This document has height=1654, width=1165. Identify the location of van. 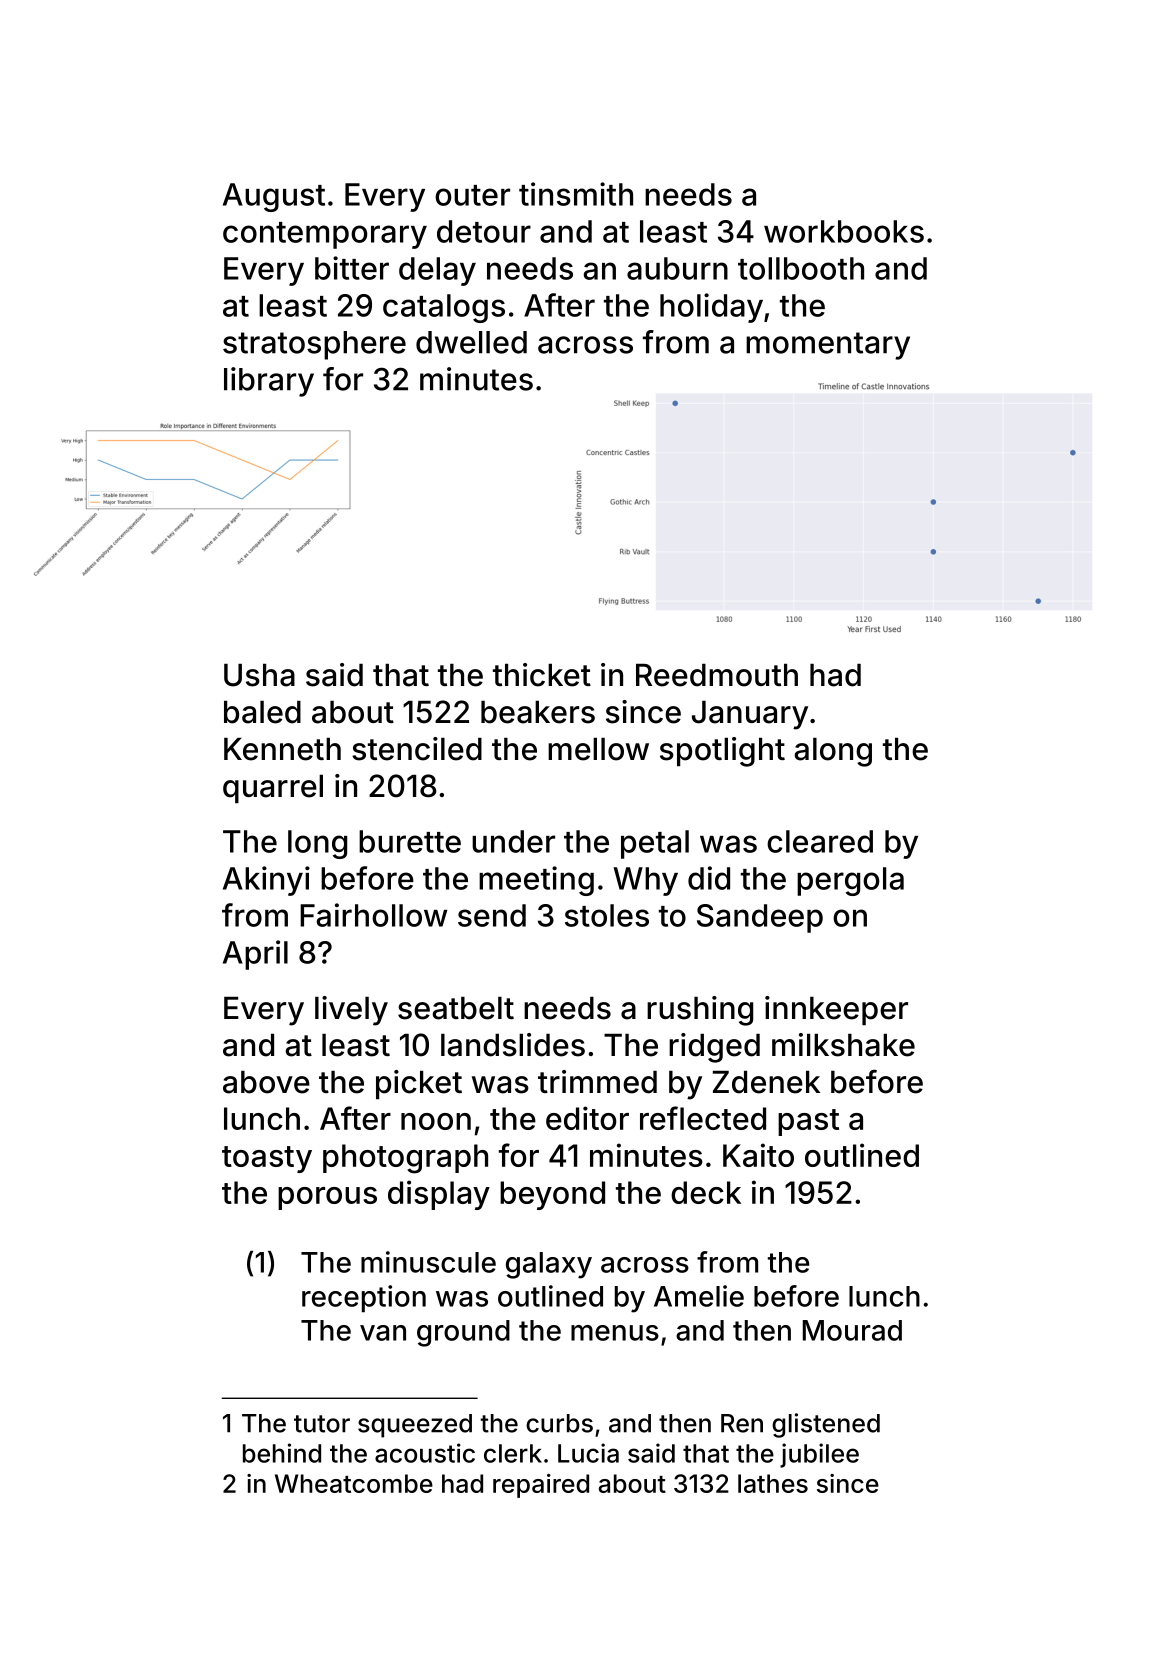
(383, 1333).
